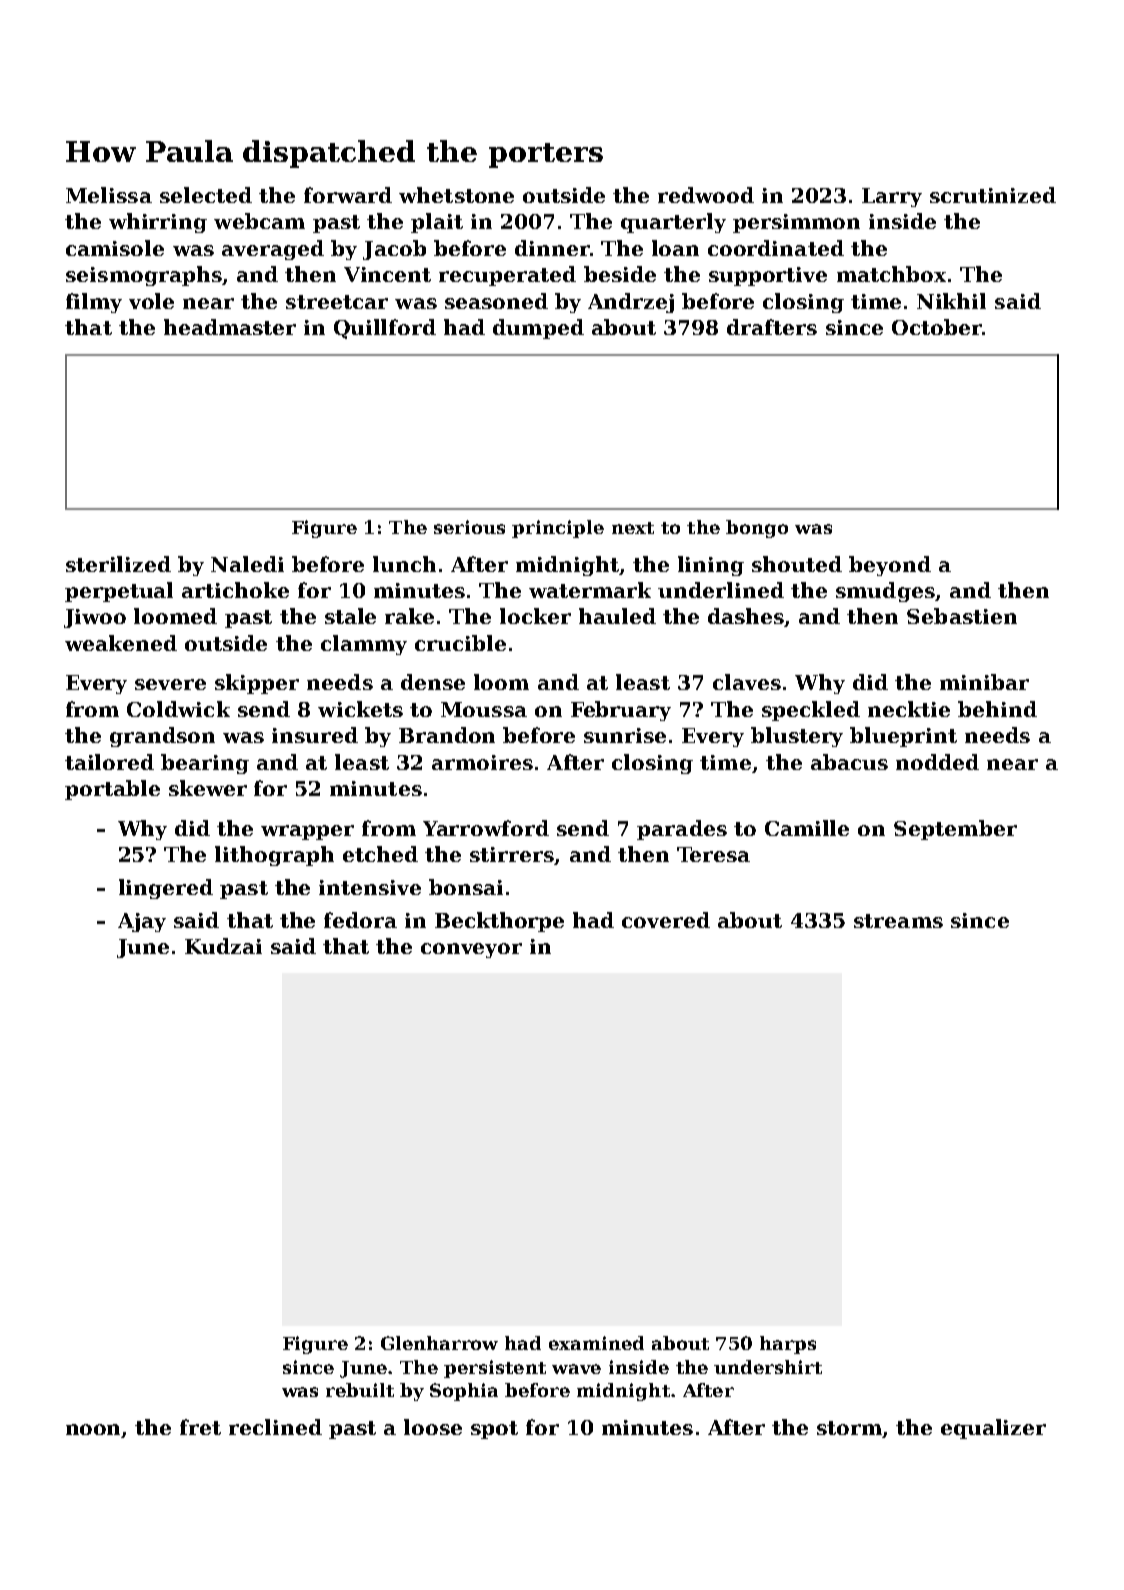 This screenshot has height=1590, width=1124. Describe the element at coordinates (892, 197) in the screenshot. I see `Larry` at that location.
